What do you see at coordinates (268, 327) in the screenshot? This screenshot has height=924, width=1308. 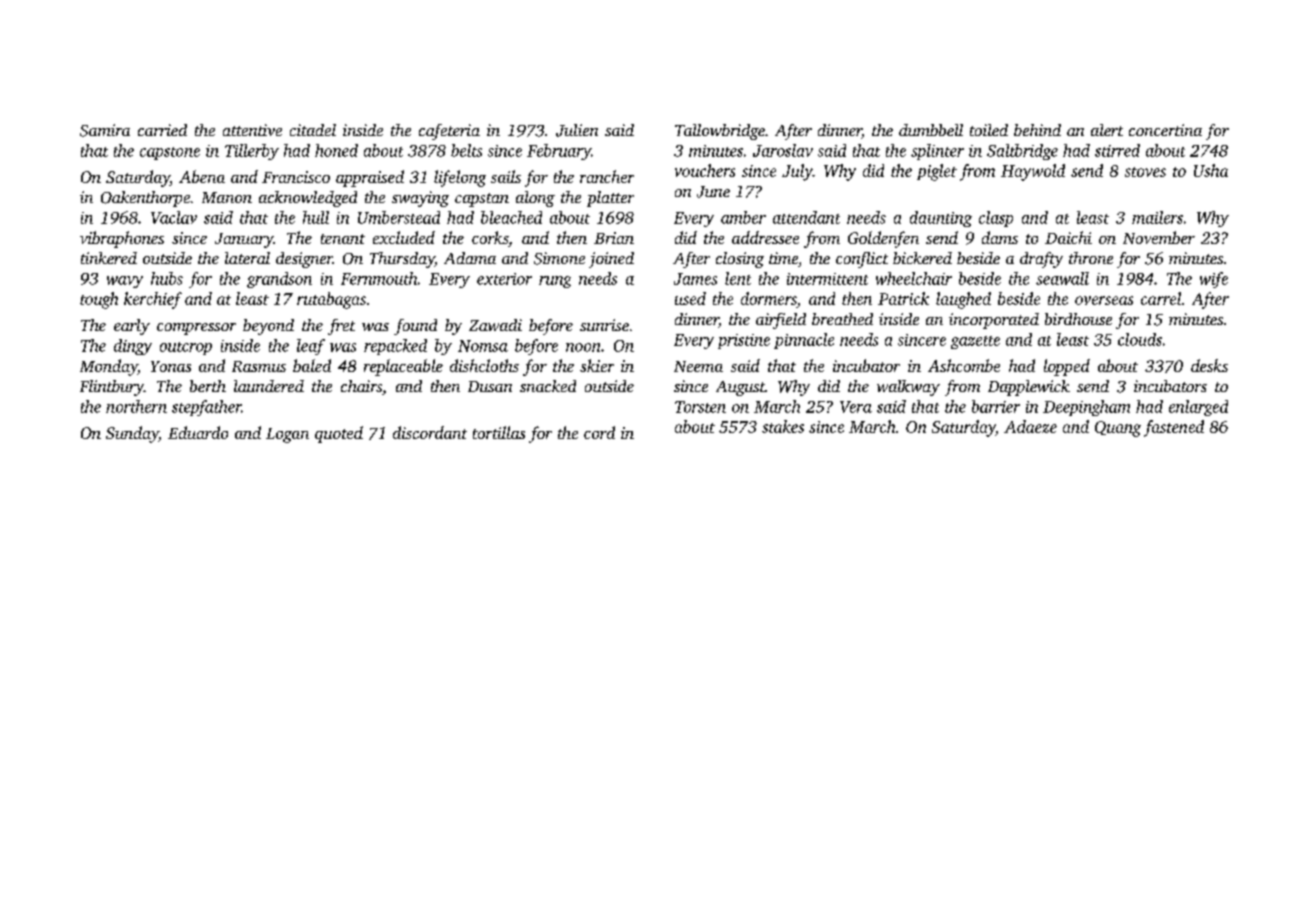 I see `beyond` at bounding box center [268, 327].
